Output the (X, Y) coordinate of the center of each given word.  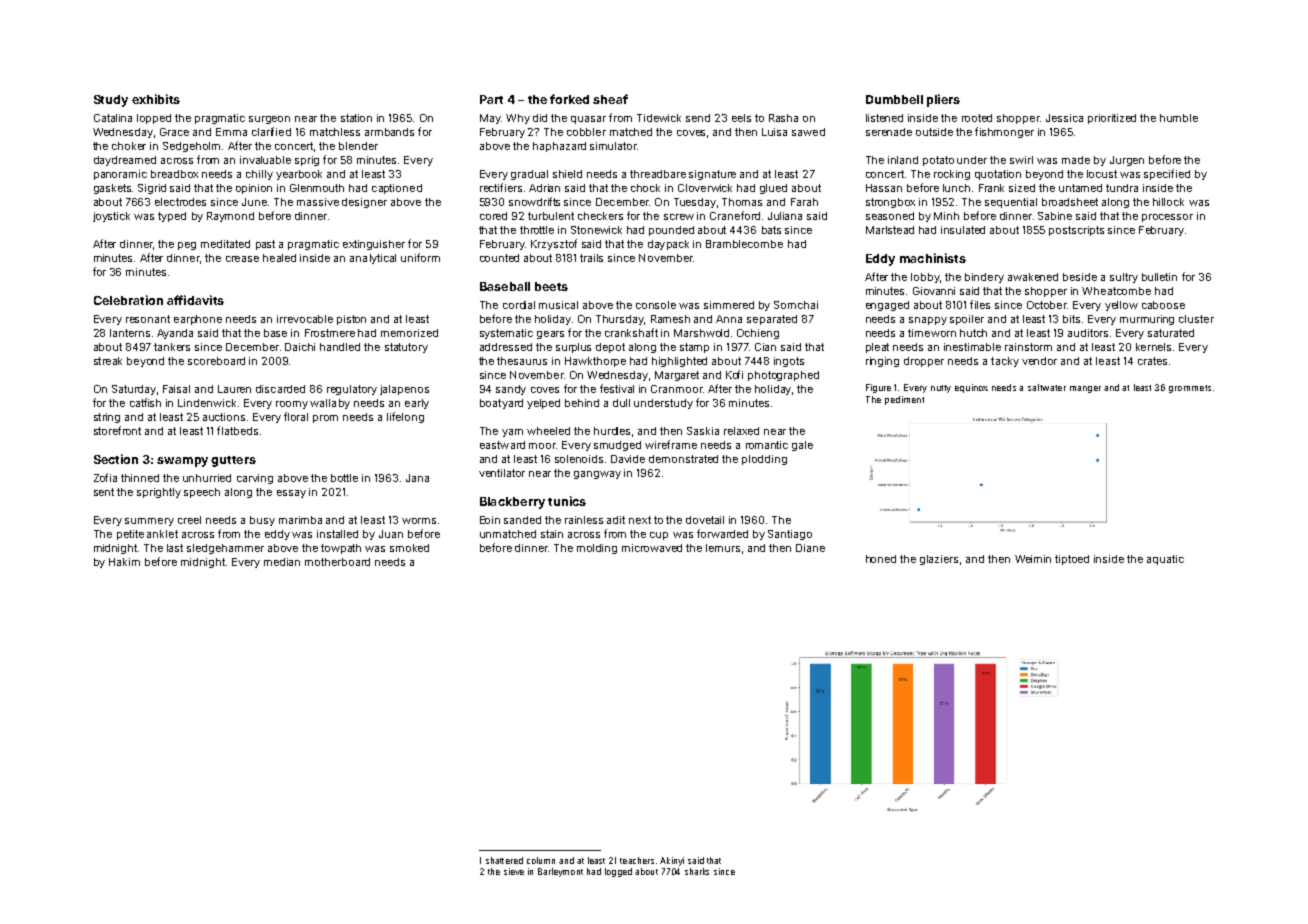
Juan (391, 534)
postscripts (1076, 231)
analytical (373, 259)
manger (1085, 389)
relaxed (741, 431)
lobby (925, 278)
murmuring (1147, 320)
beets (551, 286)
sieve (514, 871)
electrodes (180, 202)
